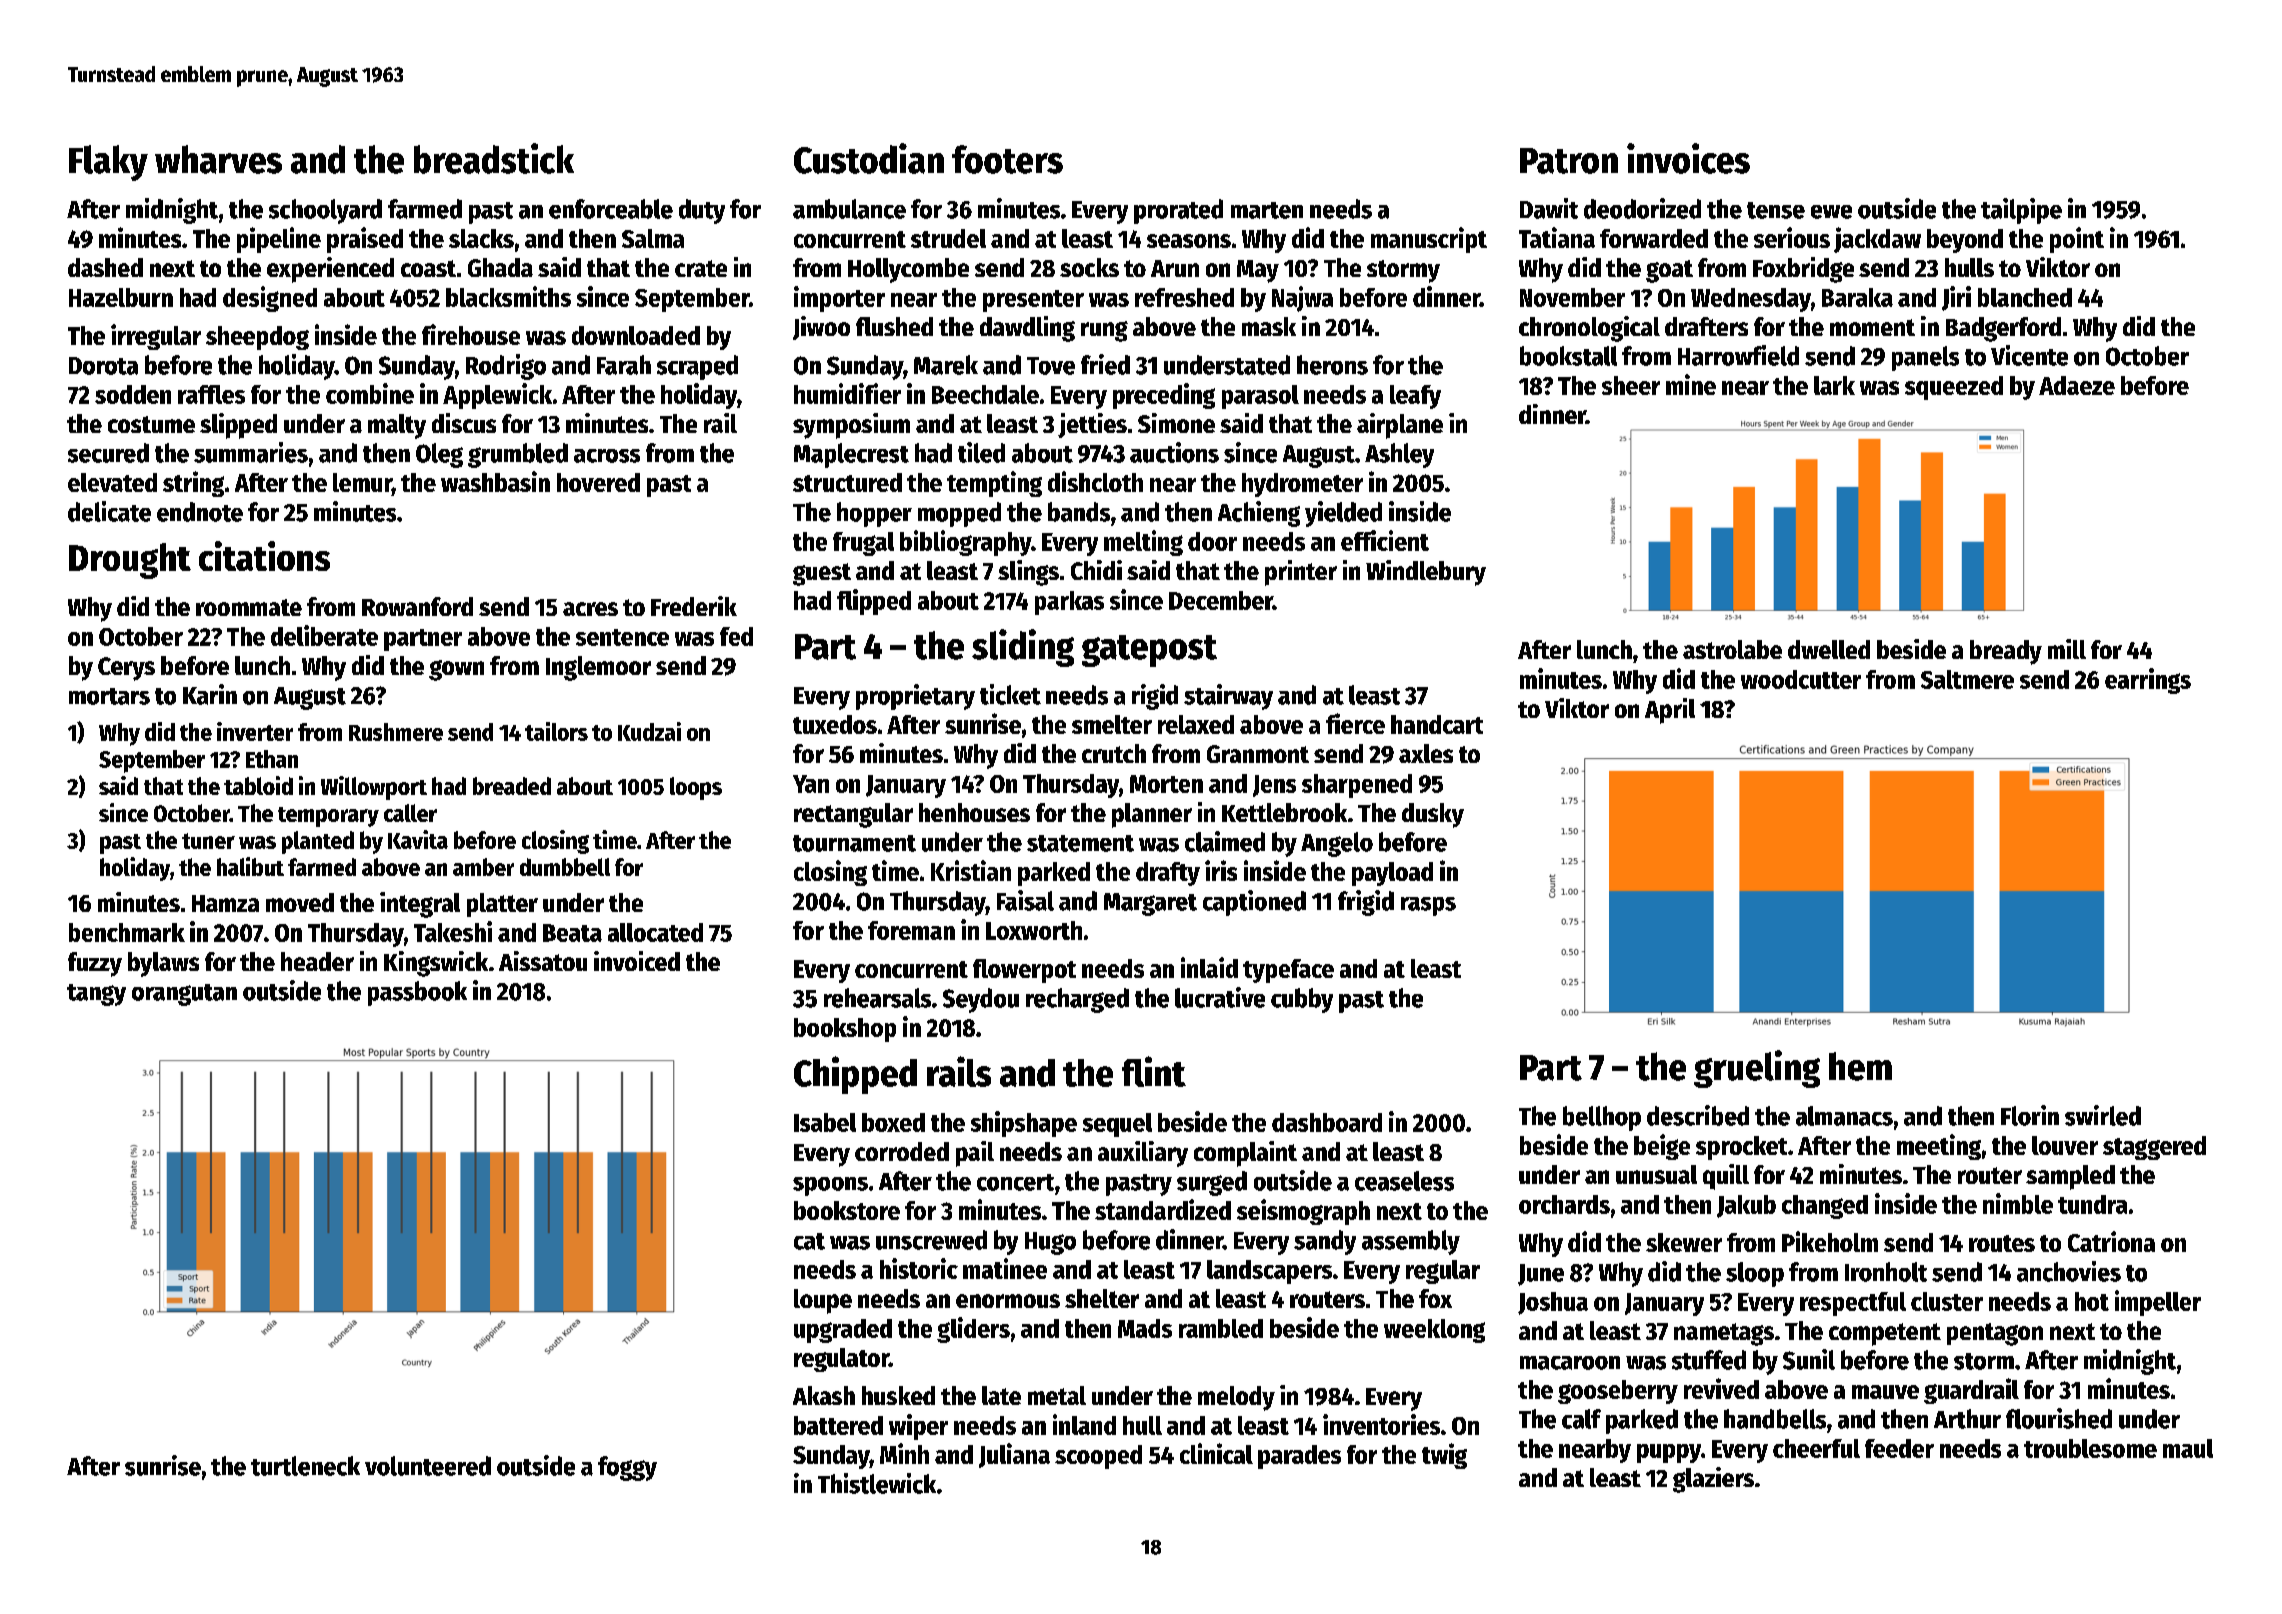 The image size is (2282, 1614). Describe the element at coordinates (305, 1466) in the image. I see `turtleneck` at that location.
